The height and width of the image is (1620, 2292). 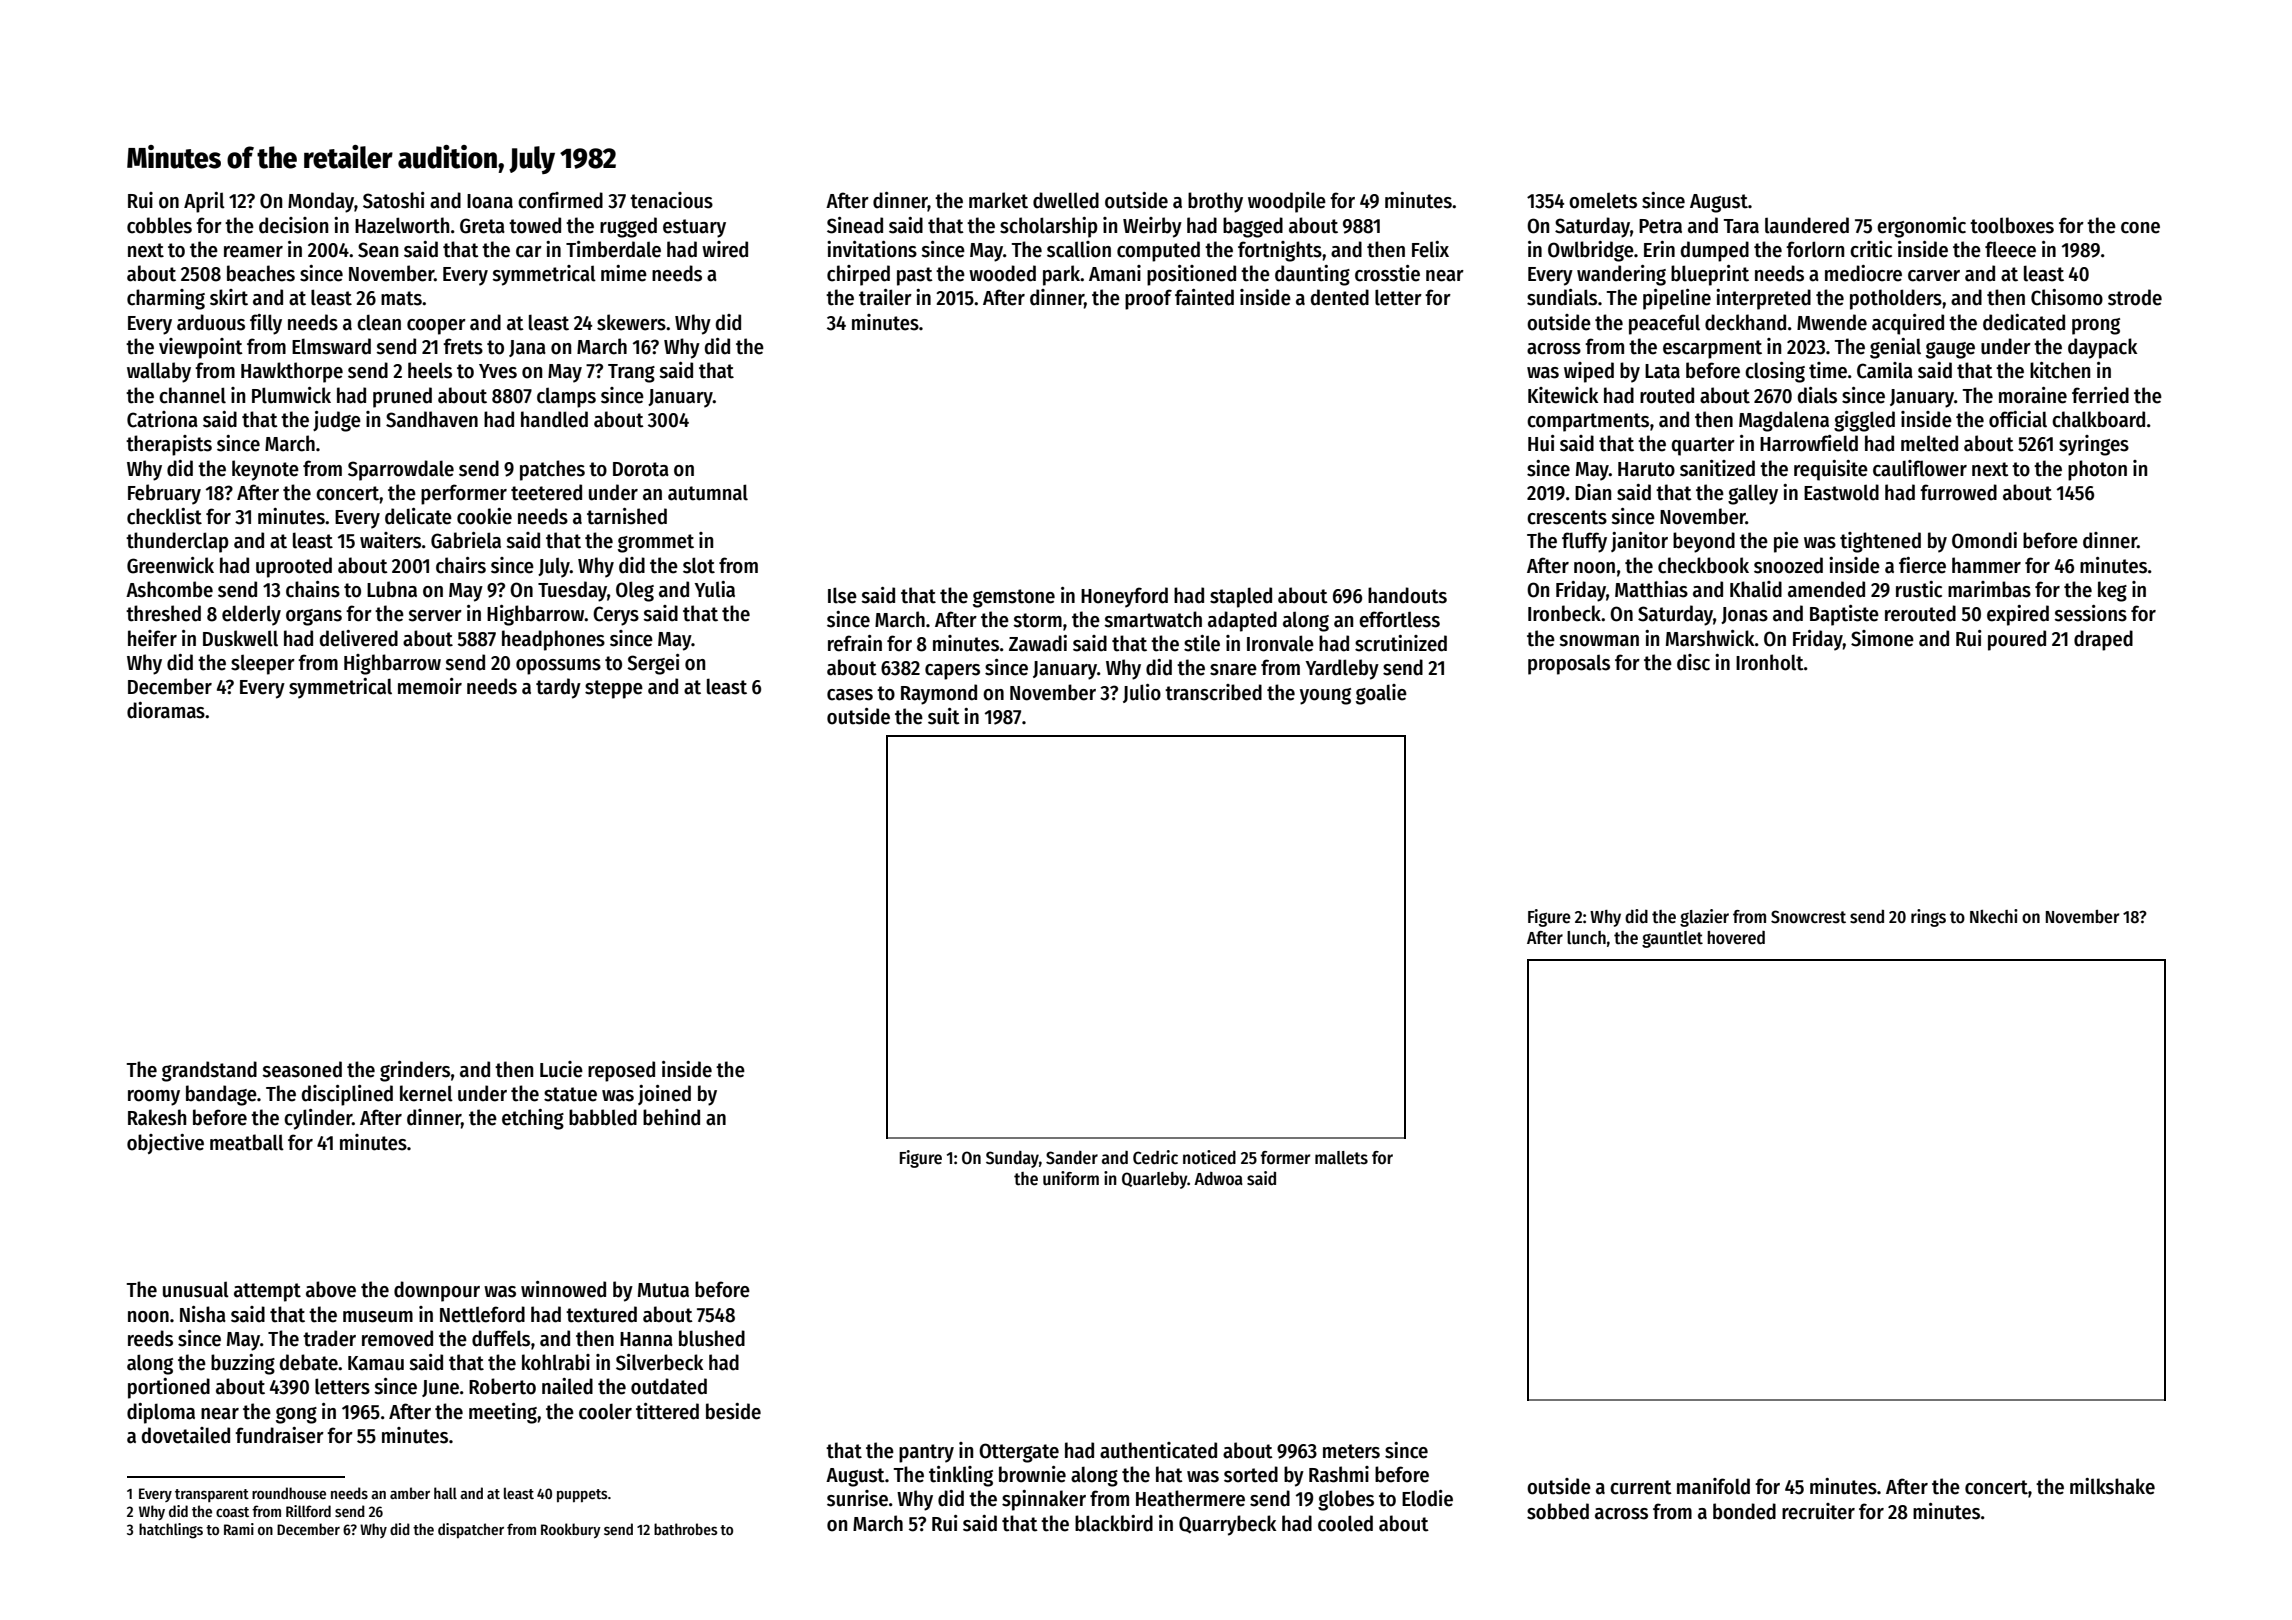 I want to click on pantry, so click(x=926, y=1453).
